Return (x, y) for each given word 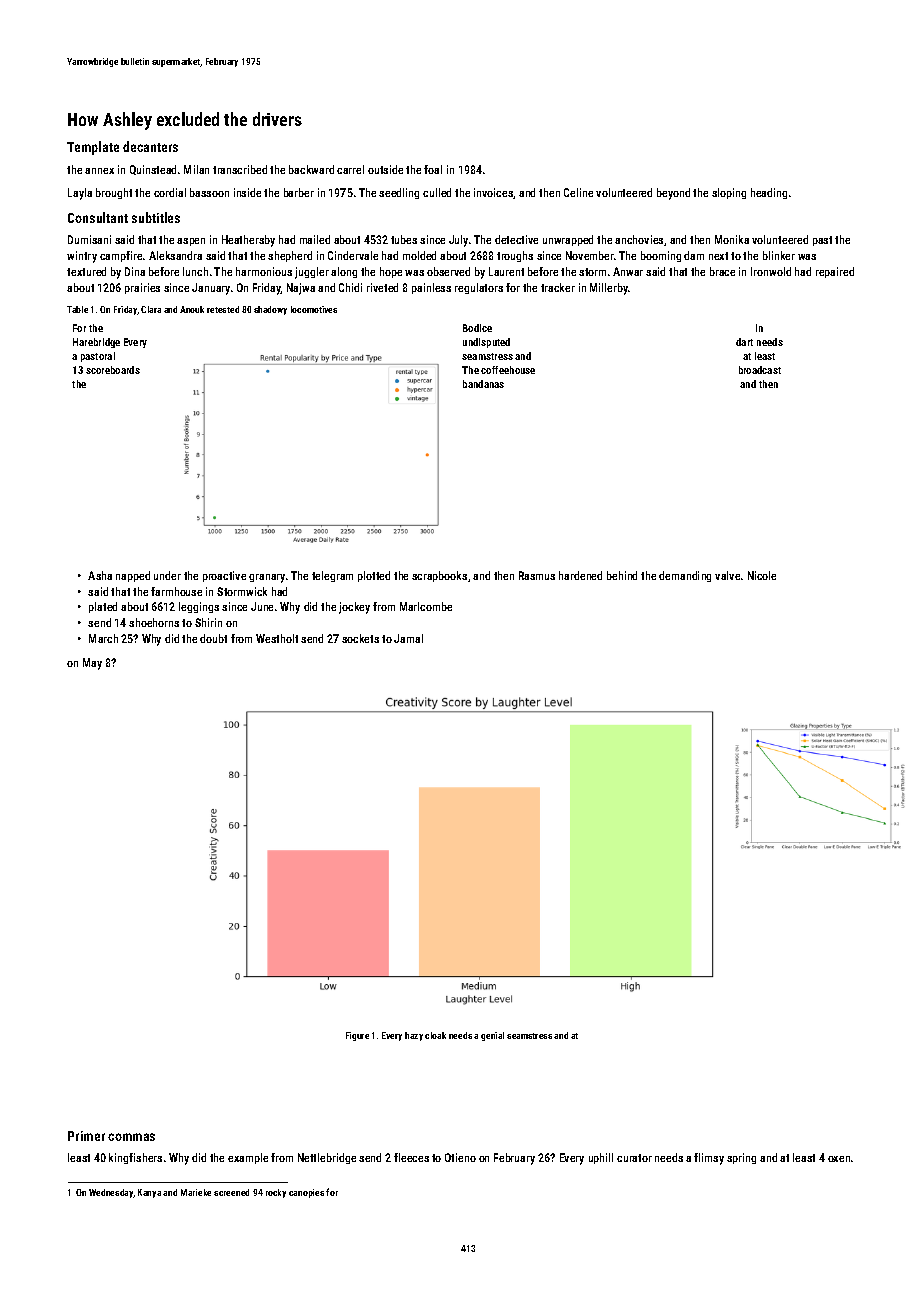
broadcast (760, 370)
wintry (82, 257)
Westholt (277, 638)
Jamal (408, 638)
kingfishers (135, 1158)
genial (492, 1036)
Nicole (762, 575)
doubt (213, 638)
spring (741, 1158)
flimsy (709, 1159)
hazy (414, 1036)
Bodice (477, 328)
